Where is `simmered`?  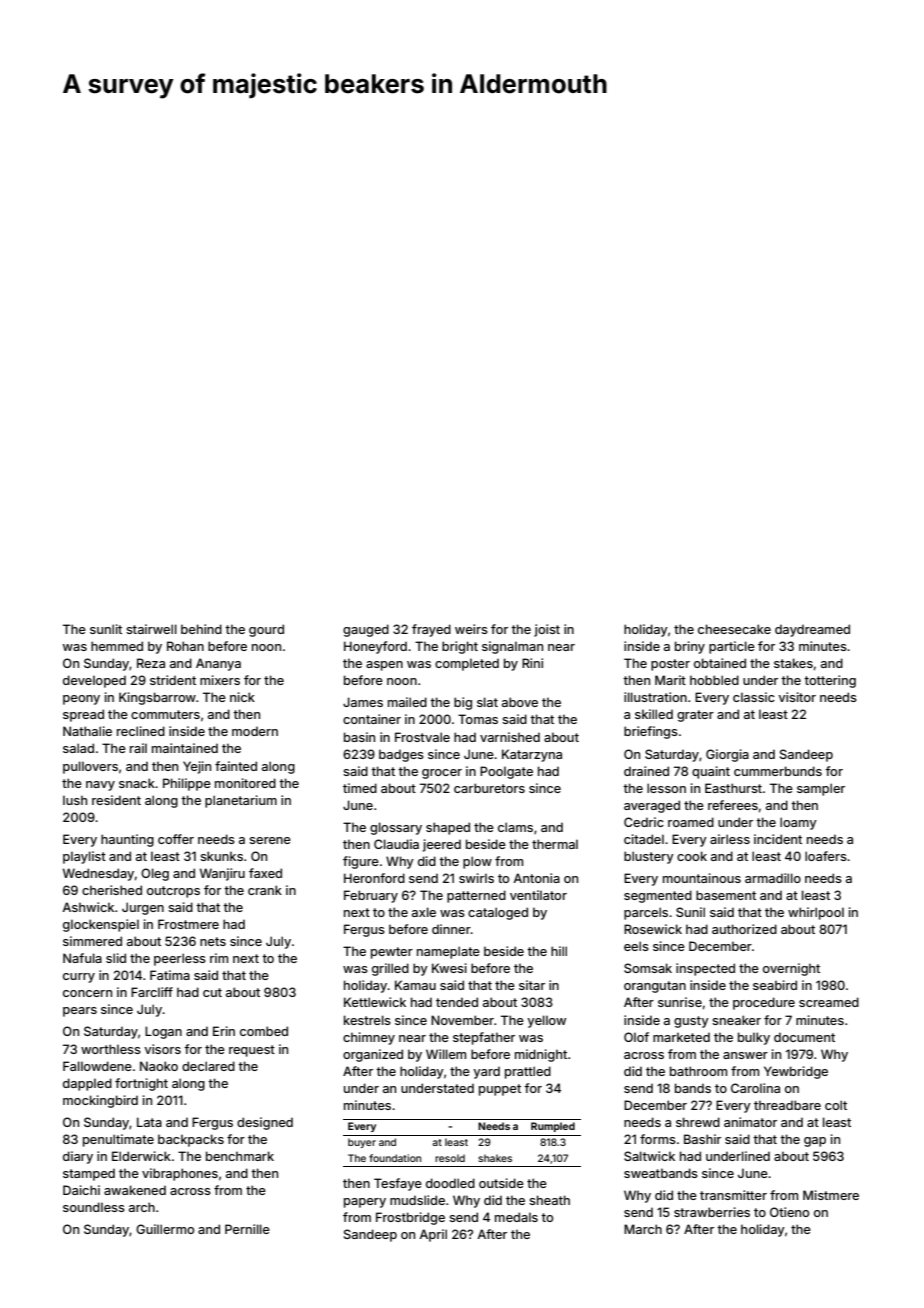
simmered is located at coordinates (92, 941).
